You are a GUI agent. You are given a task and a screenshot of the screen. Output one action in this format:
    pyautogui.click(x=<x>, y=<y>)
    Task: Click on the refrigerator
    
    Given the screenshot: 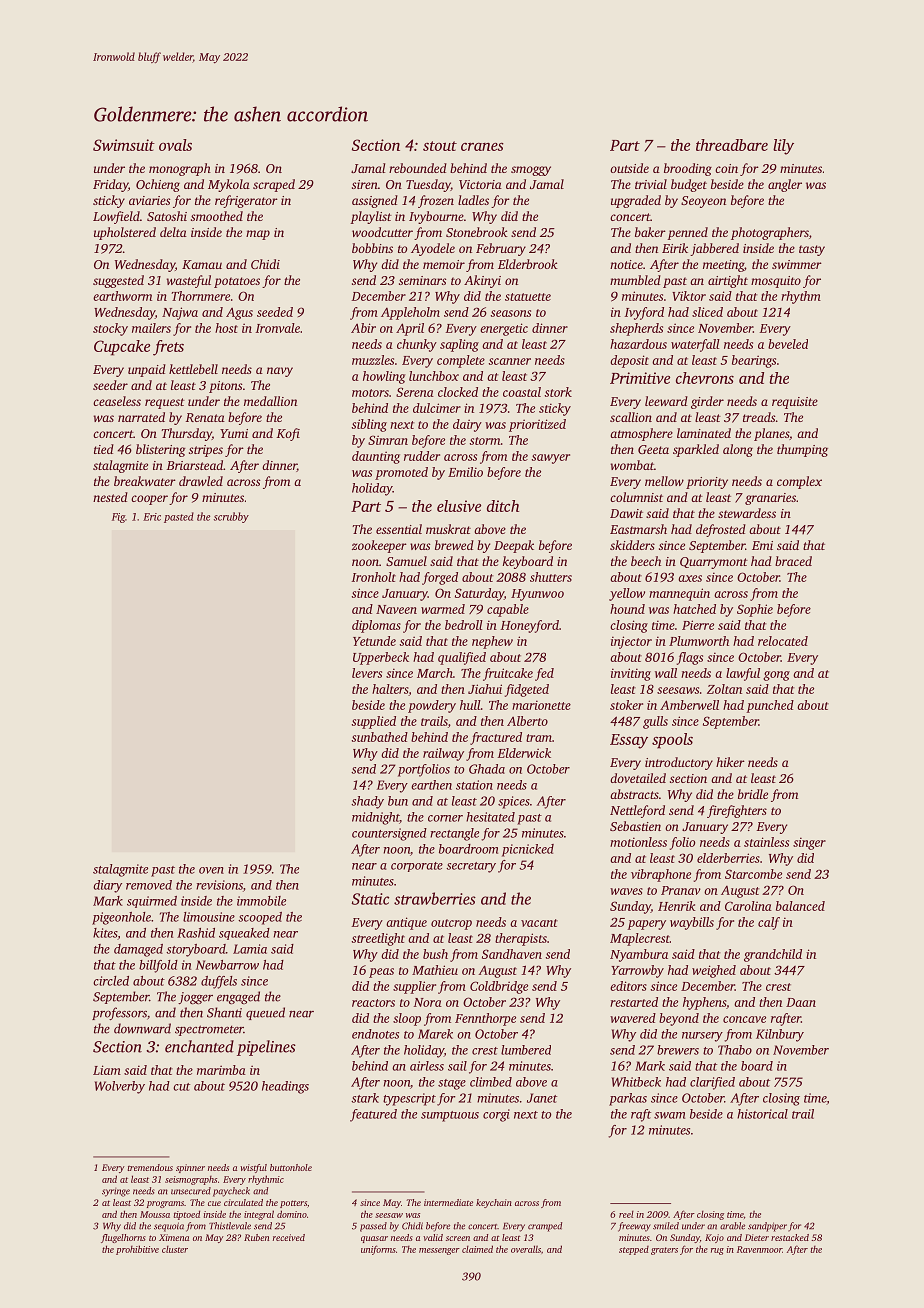 What is the action you would take?
    pyautogui.click(x=246, y=201)
